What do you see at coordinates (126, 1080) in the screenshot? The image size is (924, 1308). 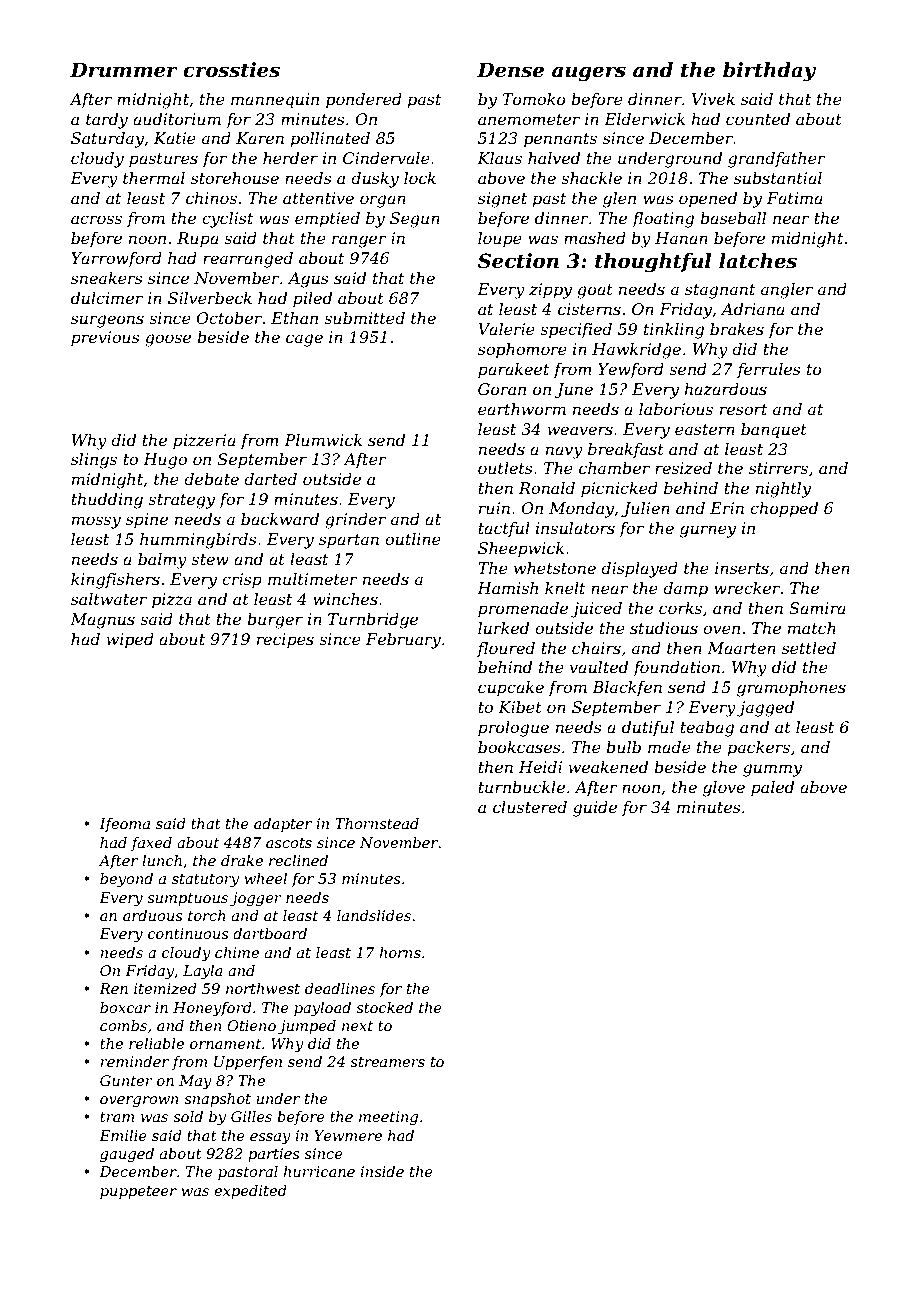 I see `Gunter` at bounding box center [126, 1080].
